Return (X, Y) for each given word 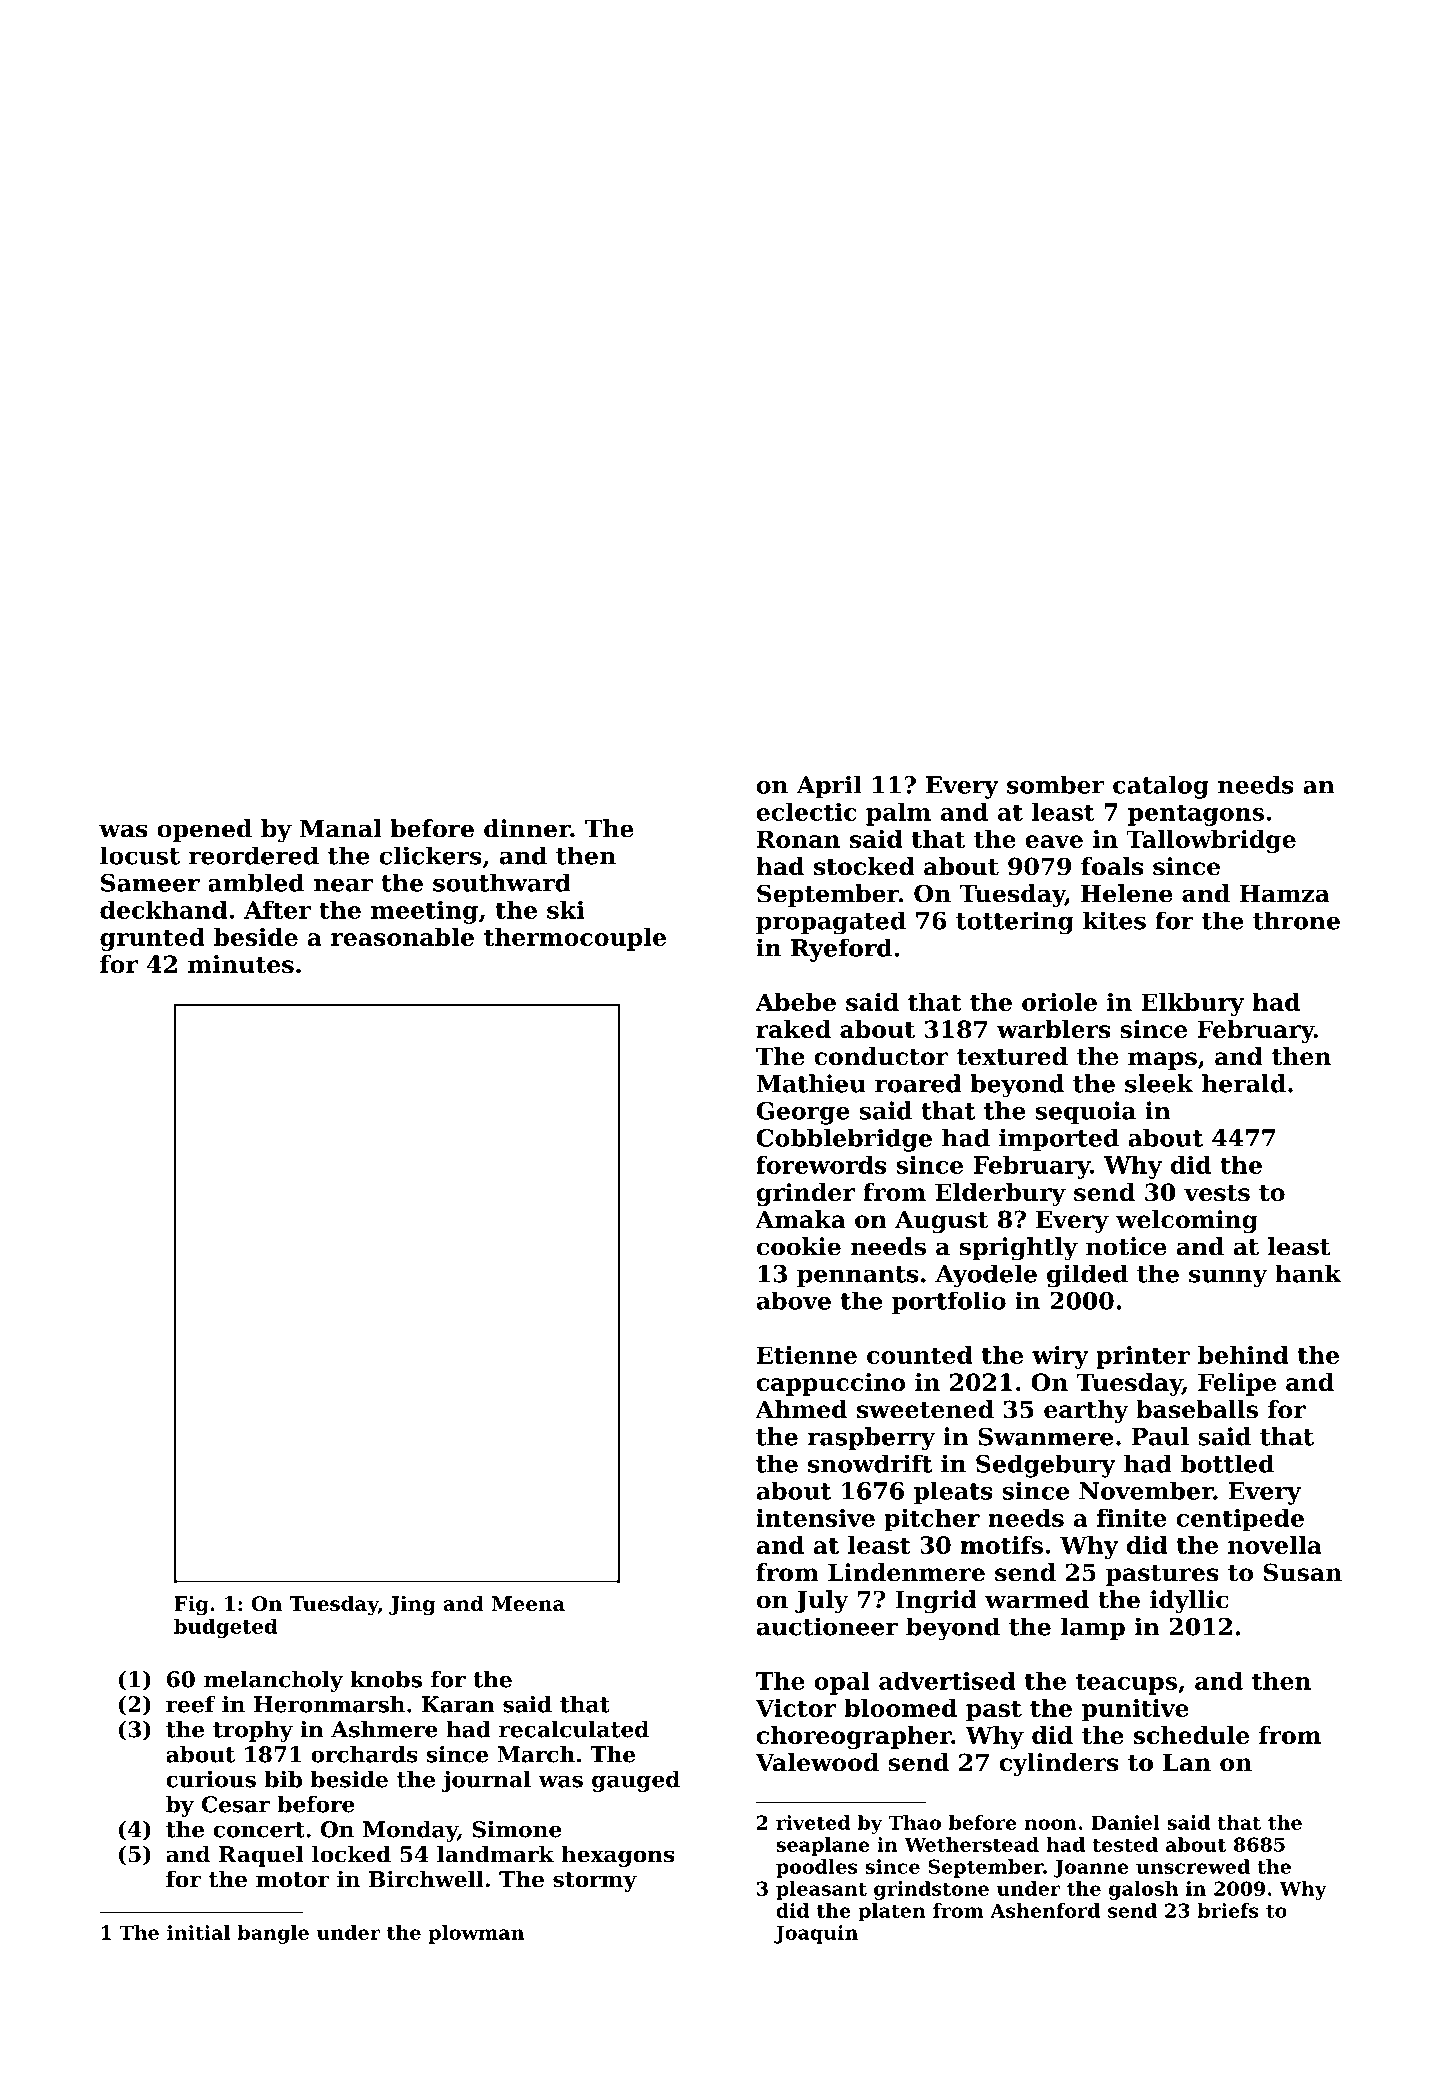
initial (198, 1932)
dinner (527, 828)
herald (1244, 1083)
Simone (517, 1829)
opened (204, 830)
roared (918, 1083)
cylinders (1058, 1764)
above (793, 1300)
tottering (1015, 923)
